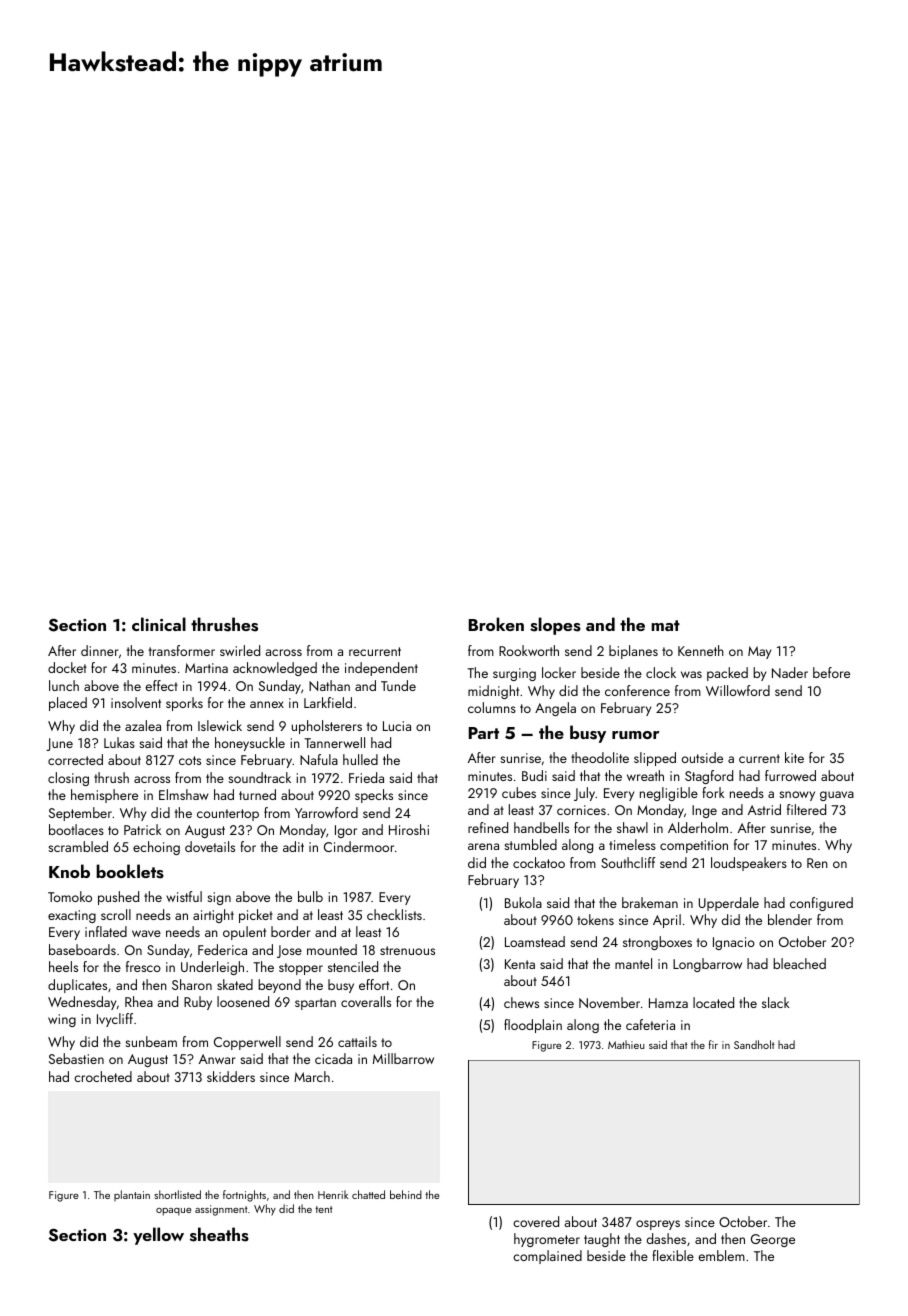  I want to click on flexible, so click(673, 1255).
